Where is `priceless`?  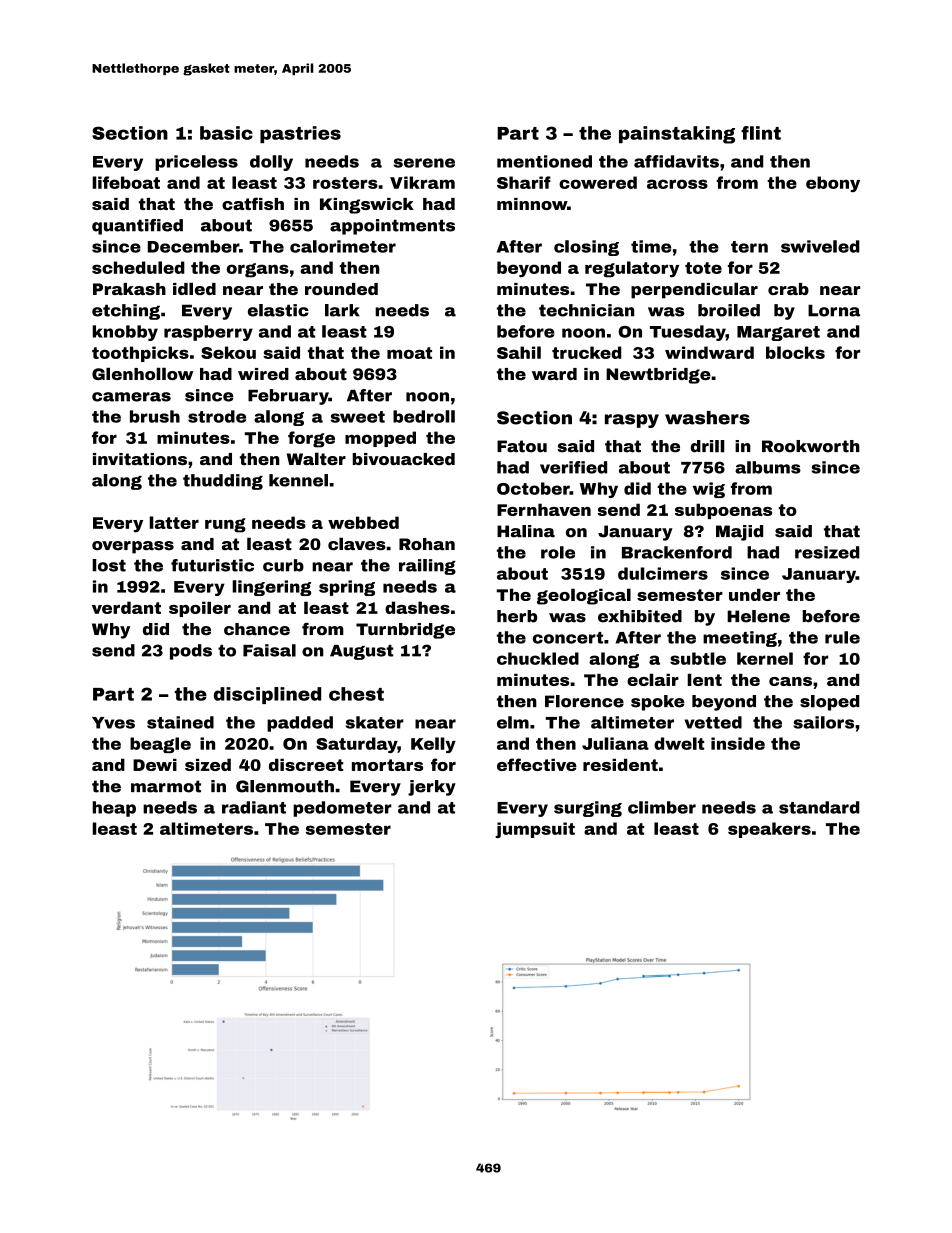
priceless is located at coordinates (196, 163).
